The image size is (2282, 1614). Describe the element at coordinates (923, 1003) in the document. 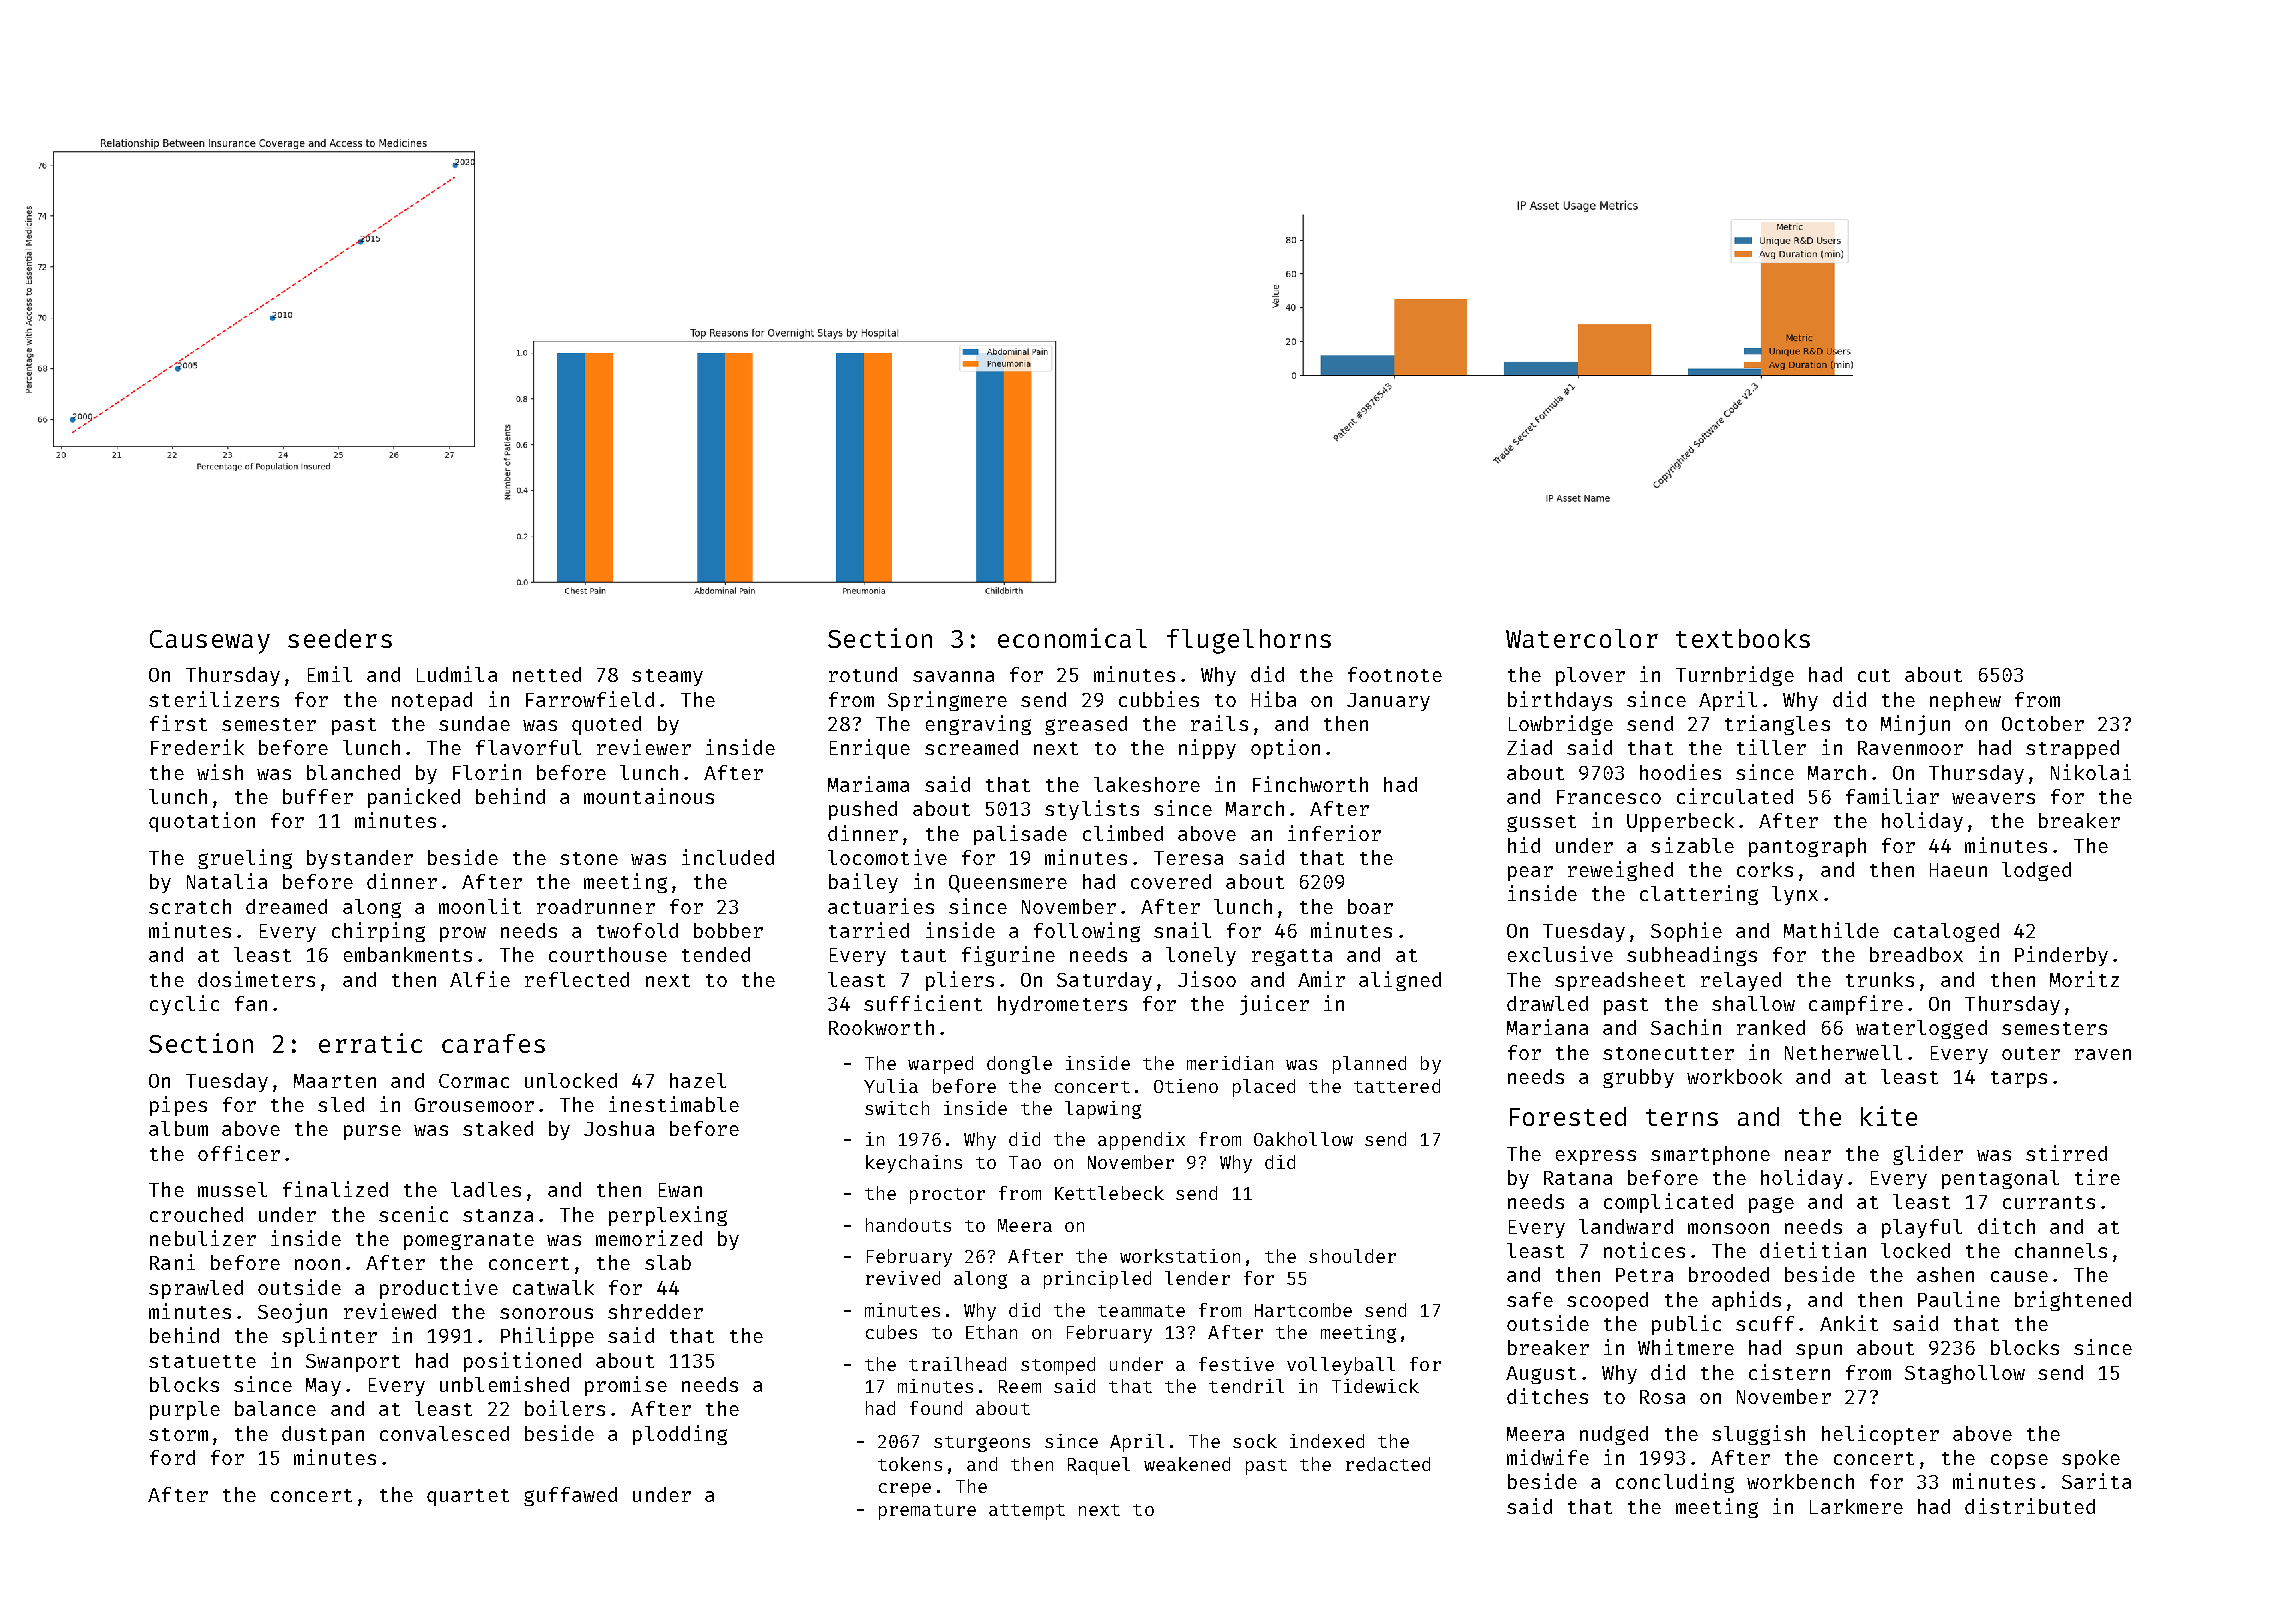

I see `sufficient` at that location.
